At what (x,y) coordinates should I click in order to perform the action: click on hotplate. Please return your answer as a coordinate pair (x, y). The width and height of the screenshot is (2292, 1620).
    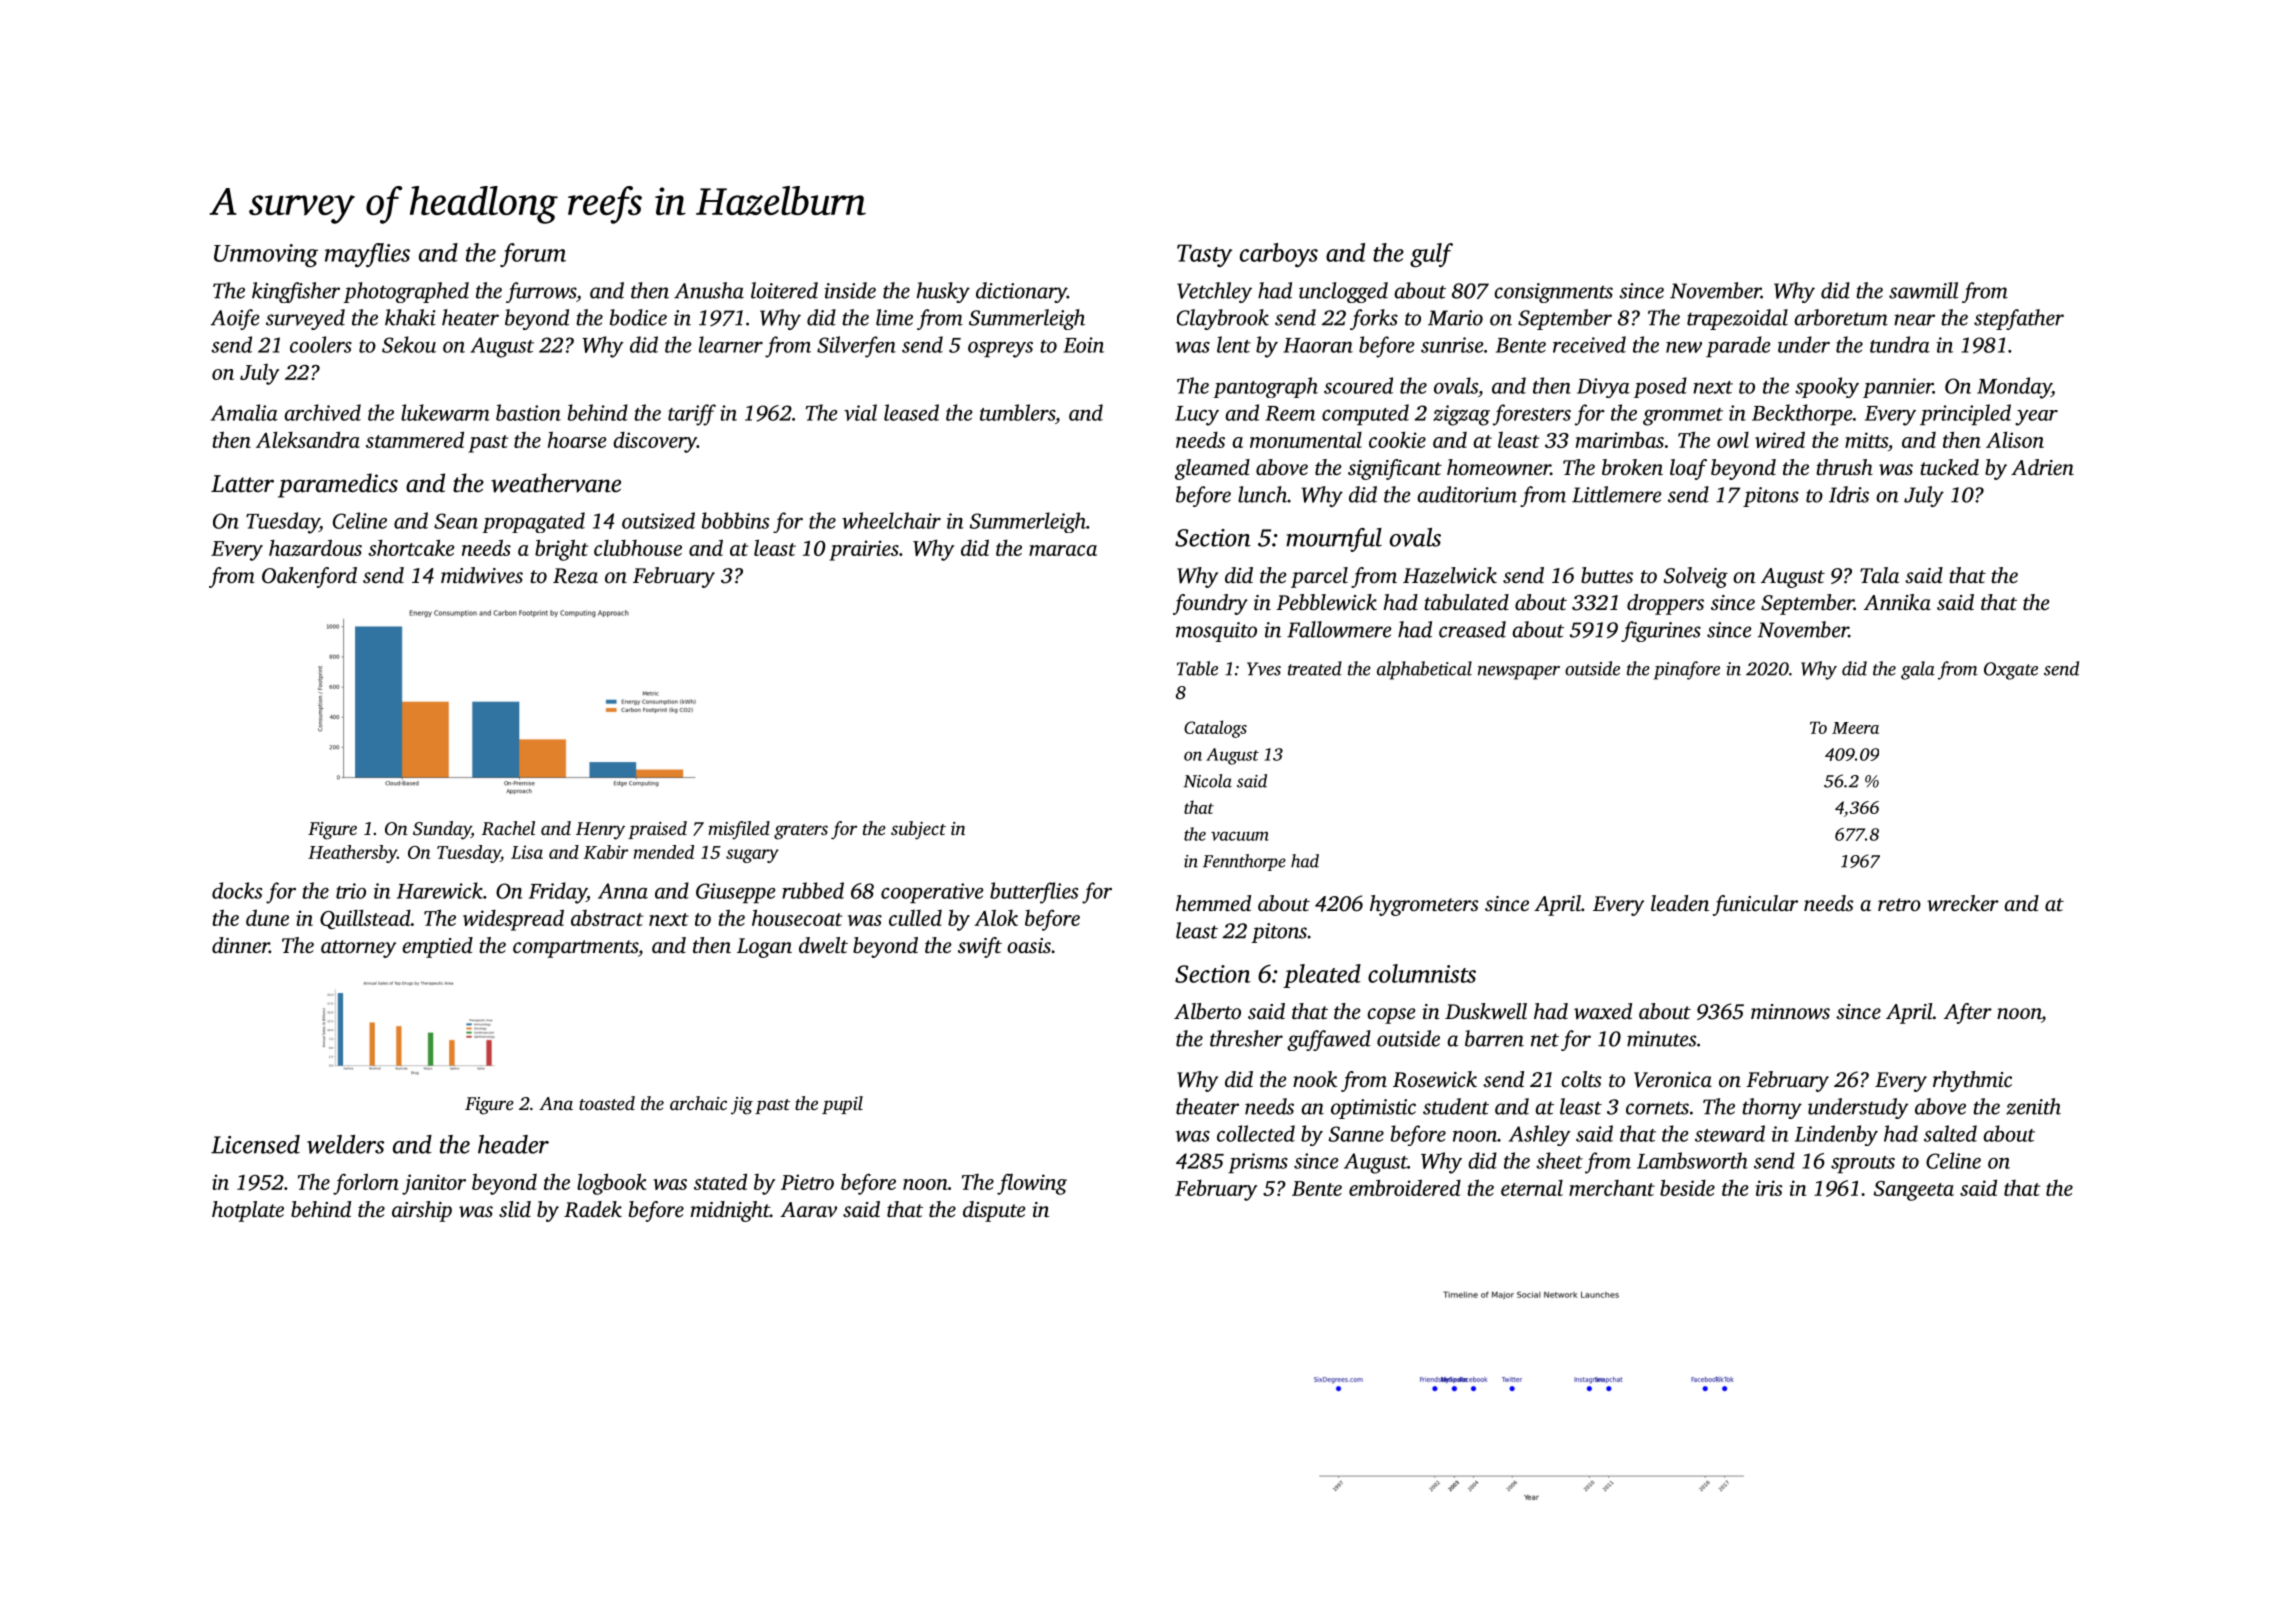
    Looking at the image, I should click on (248, 1211).
